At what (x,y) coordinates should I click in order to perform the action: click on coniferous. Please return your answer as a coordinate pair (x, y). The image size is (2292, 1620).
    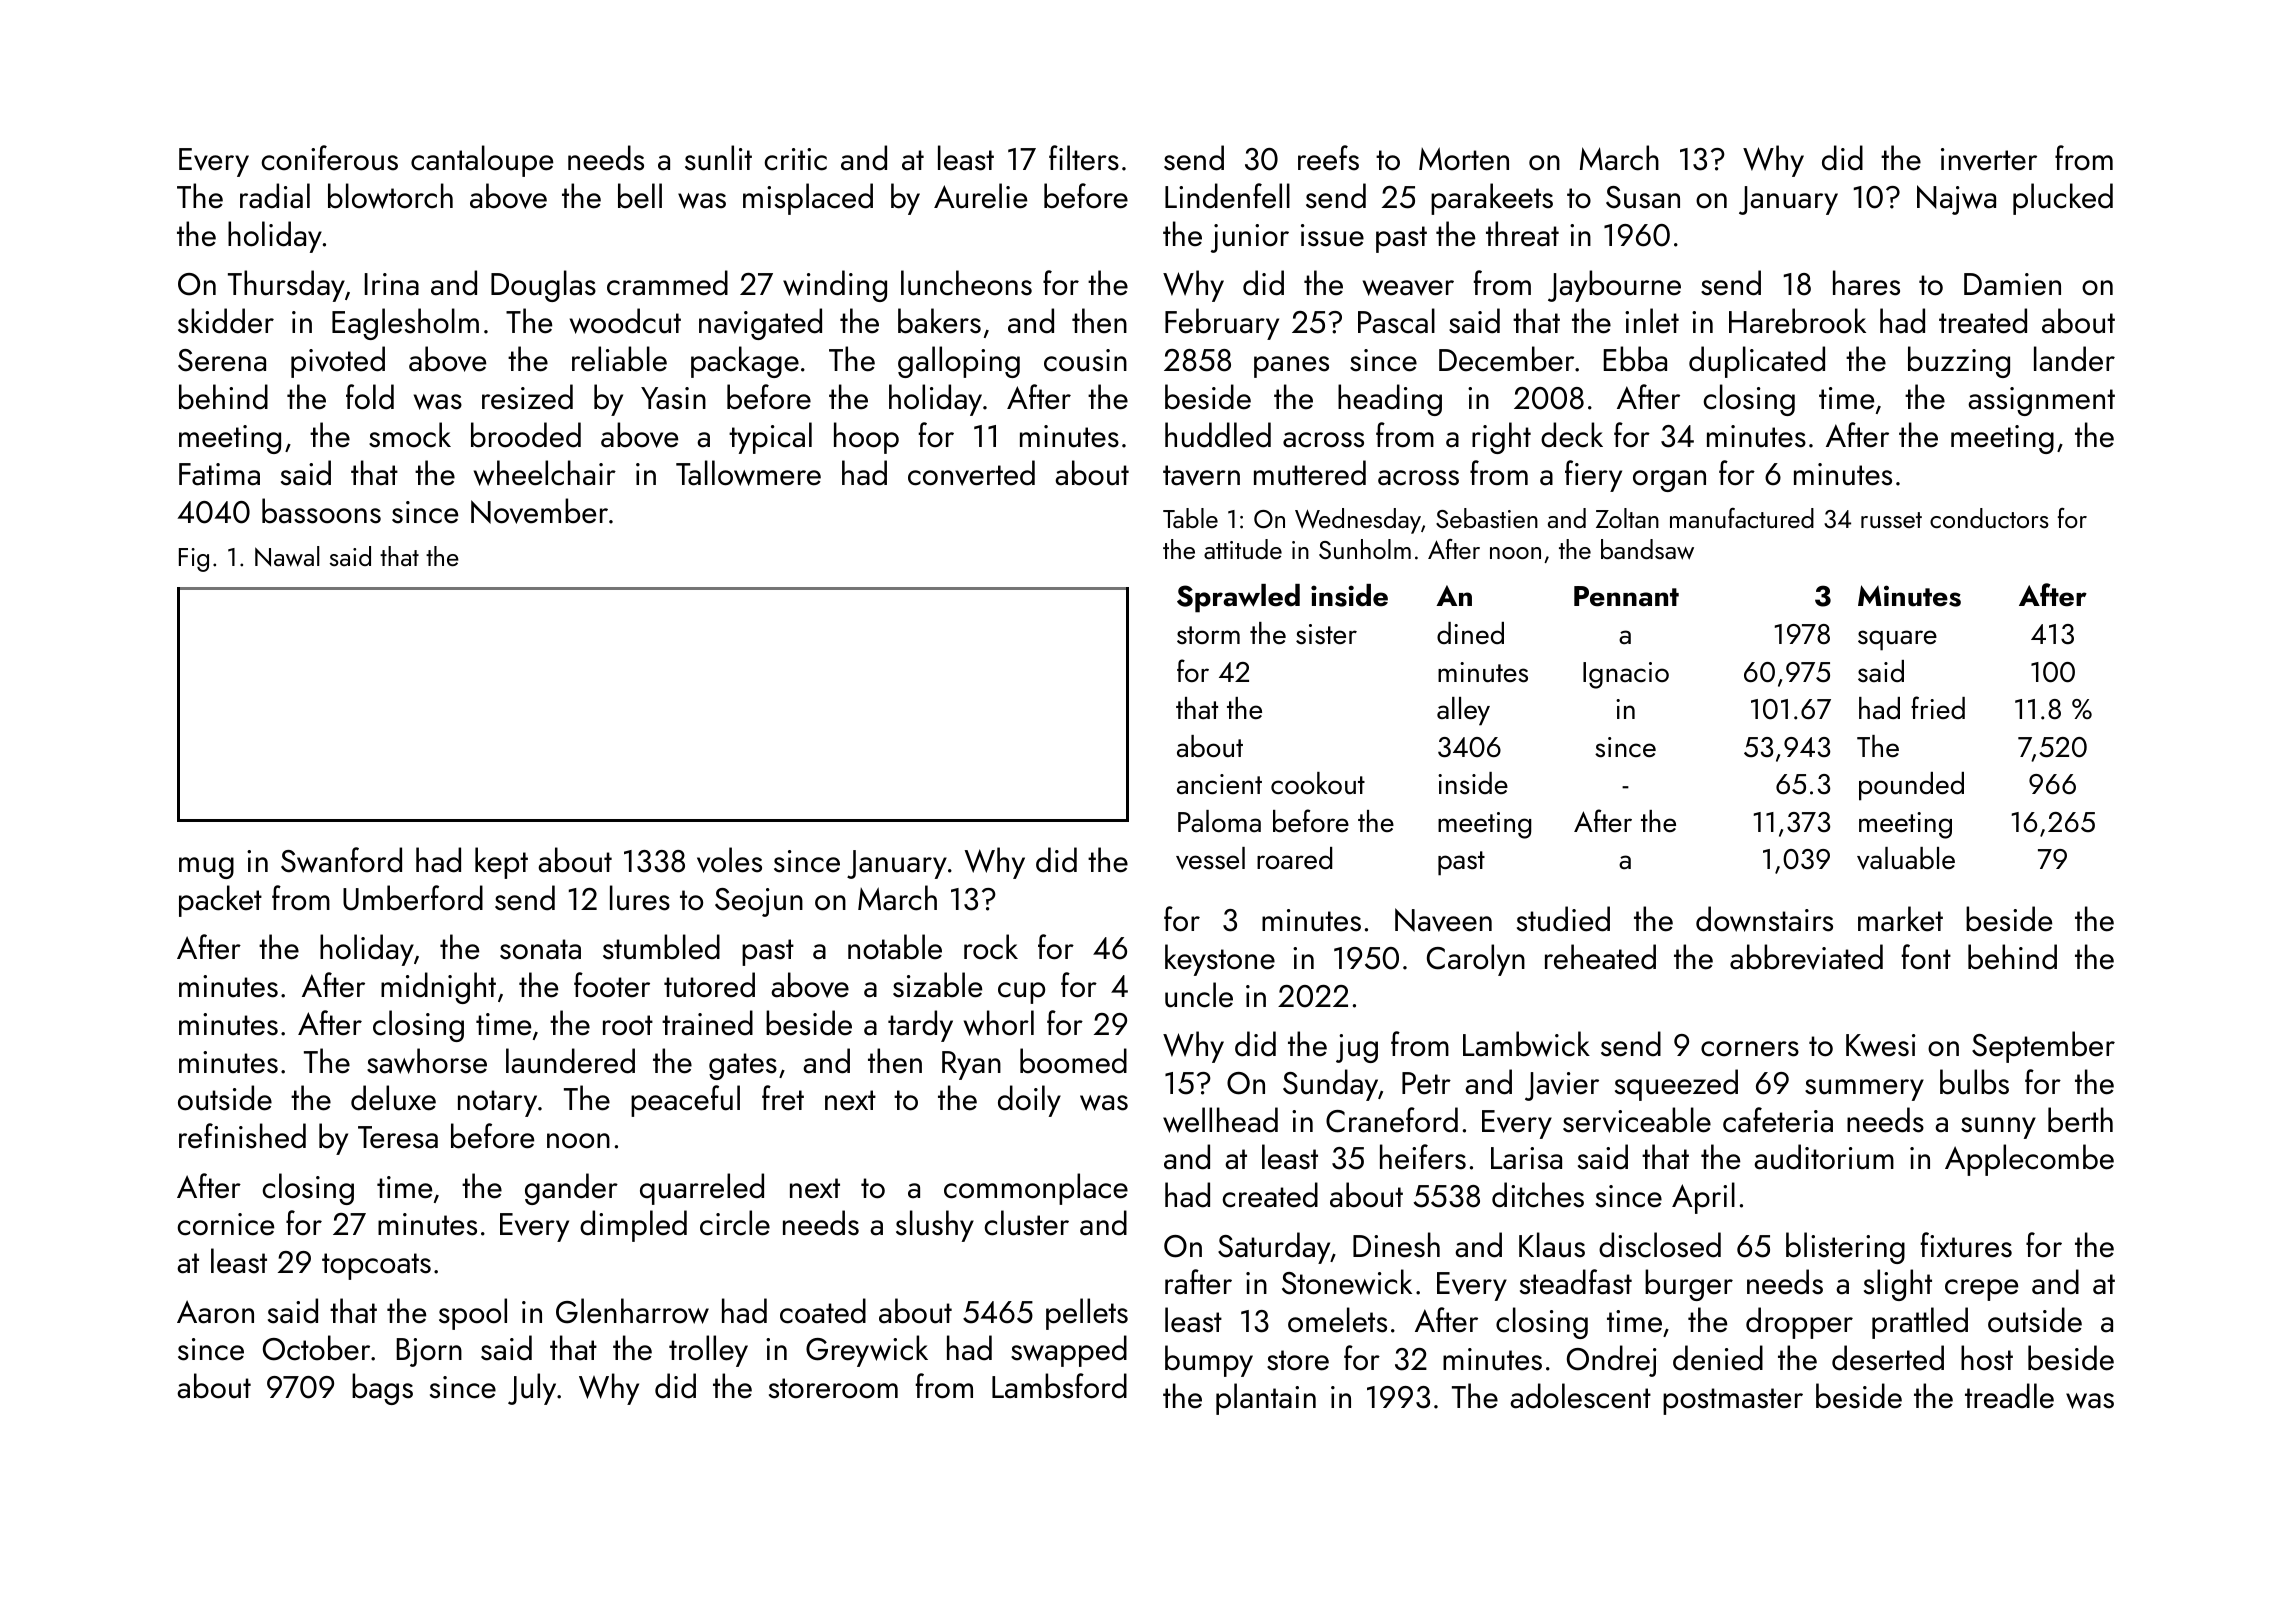
    Looking at the image, I should click on (329, 158).
